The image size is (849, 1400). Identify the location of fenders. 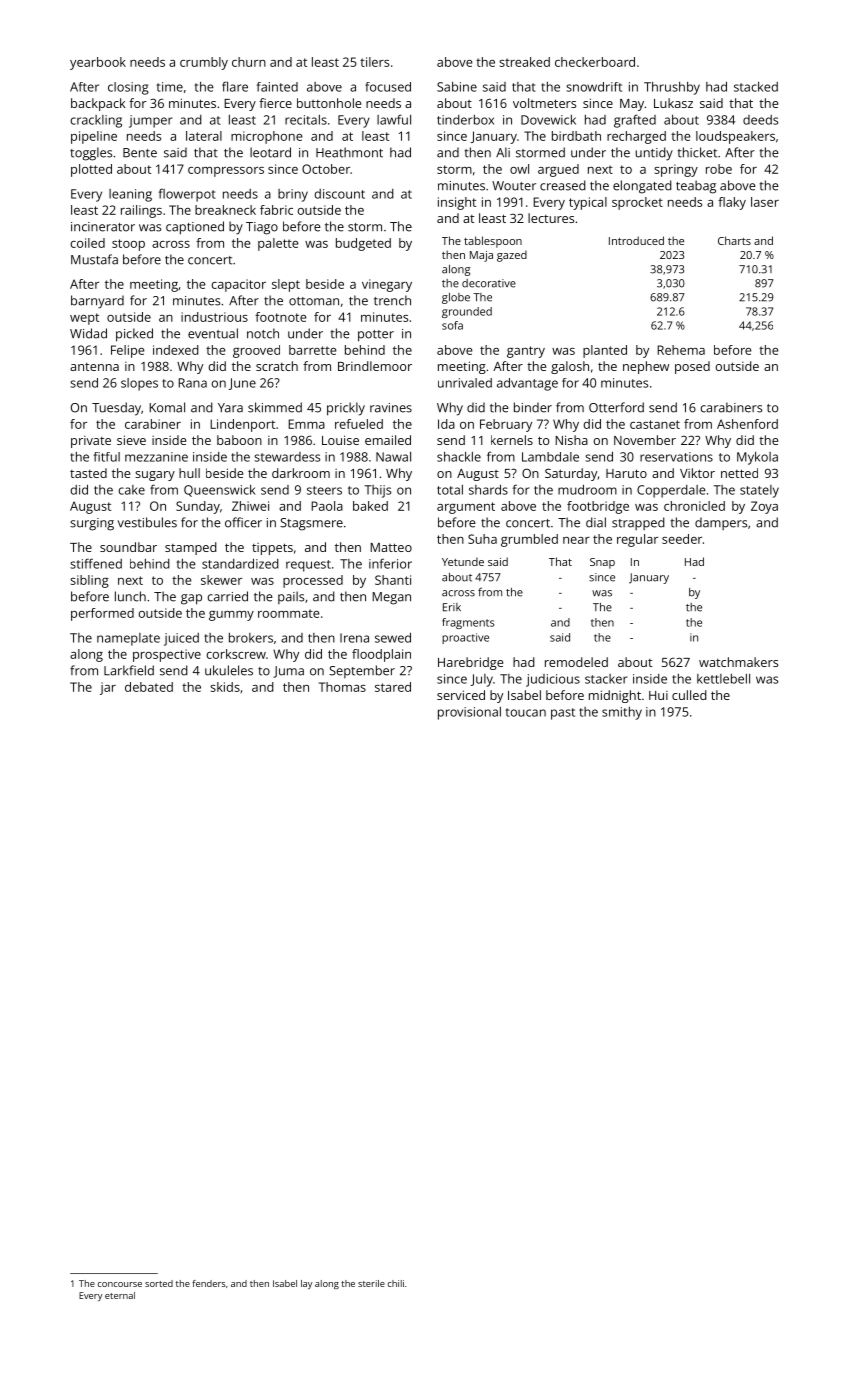
(208, 1283).
